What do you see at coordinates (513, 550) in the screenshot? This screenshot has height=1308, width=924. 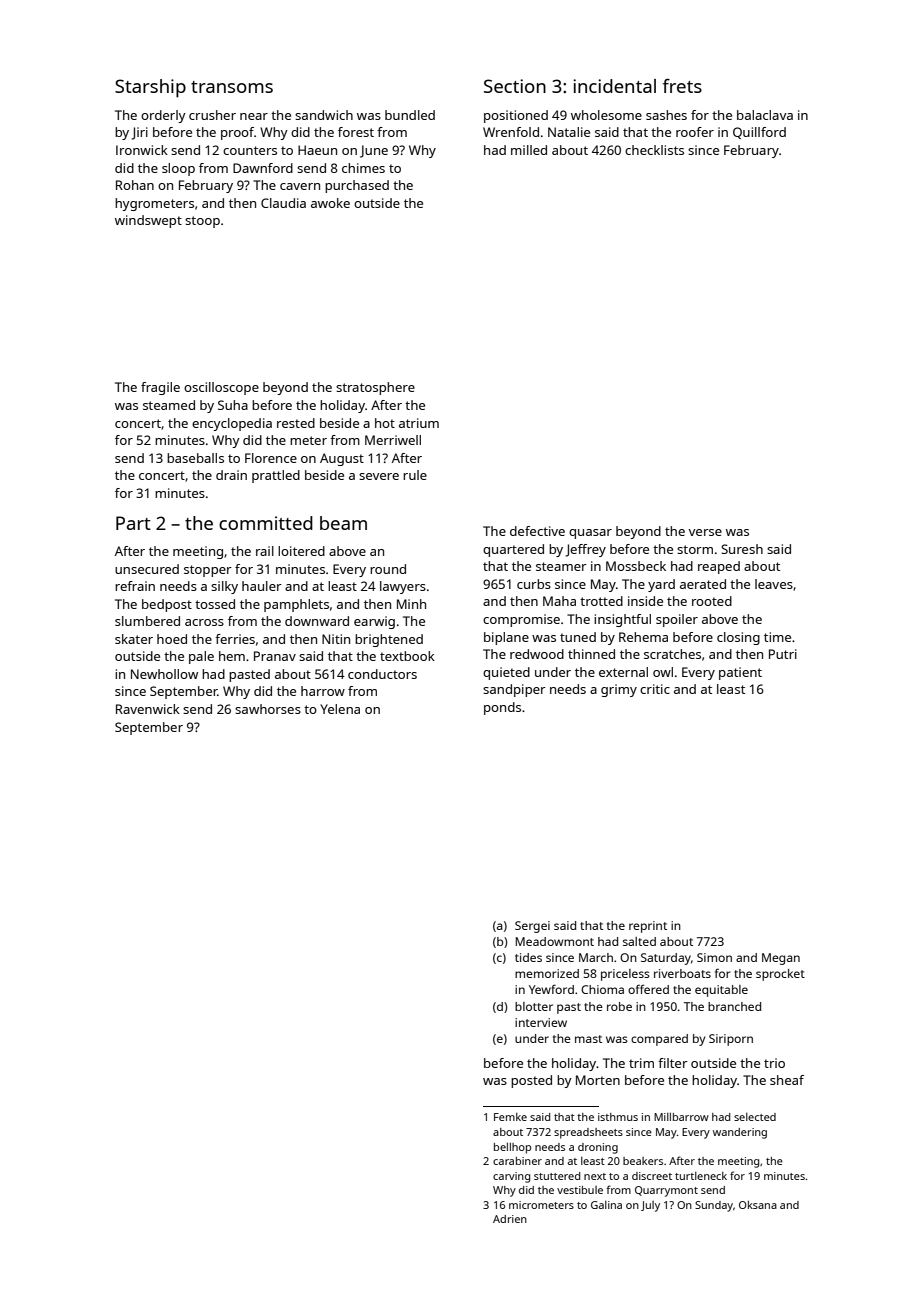 I see `quartered` at bounding box center [513, 550].
